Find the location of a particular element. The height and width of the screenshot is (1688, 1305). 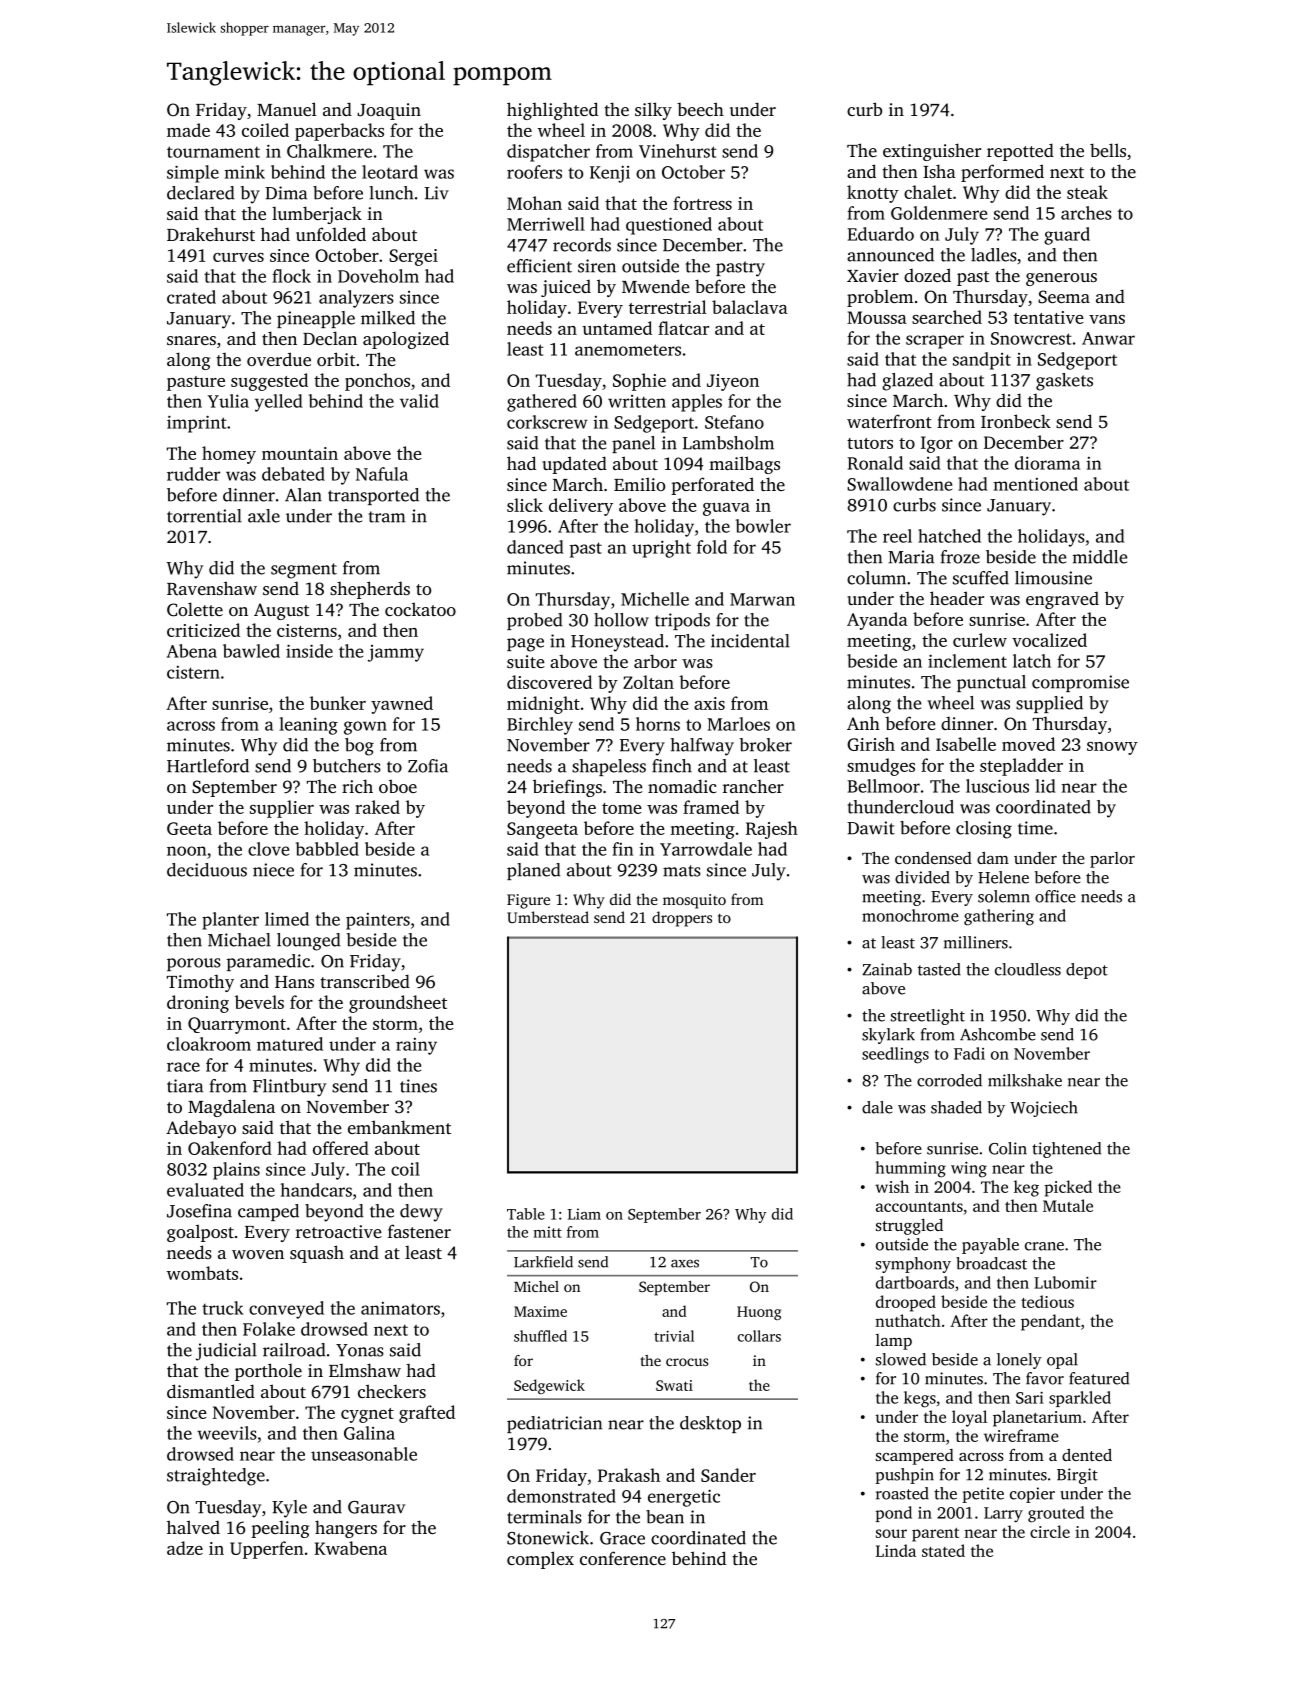

diorama is located at coordinates (1047, 463).
